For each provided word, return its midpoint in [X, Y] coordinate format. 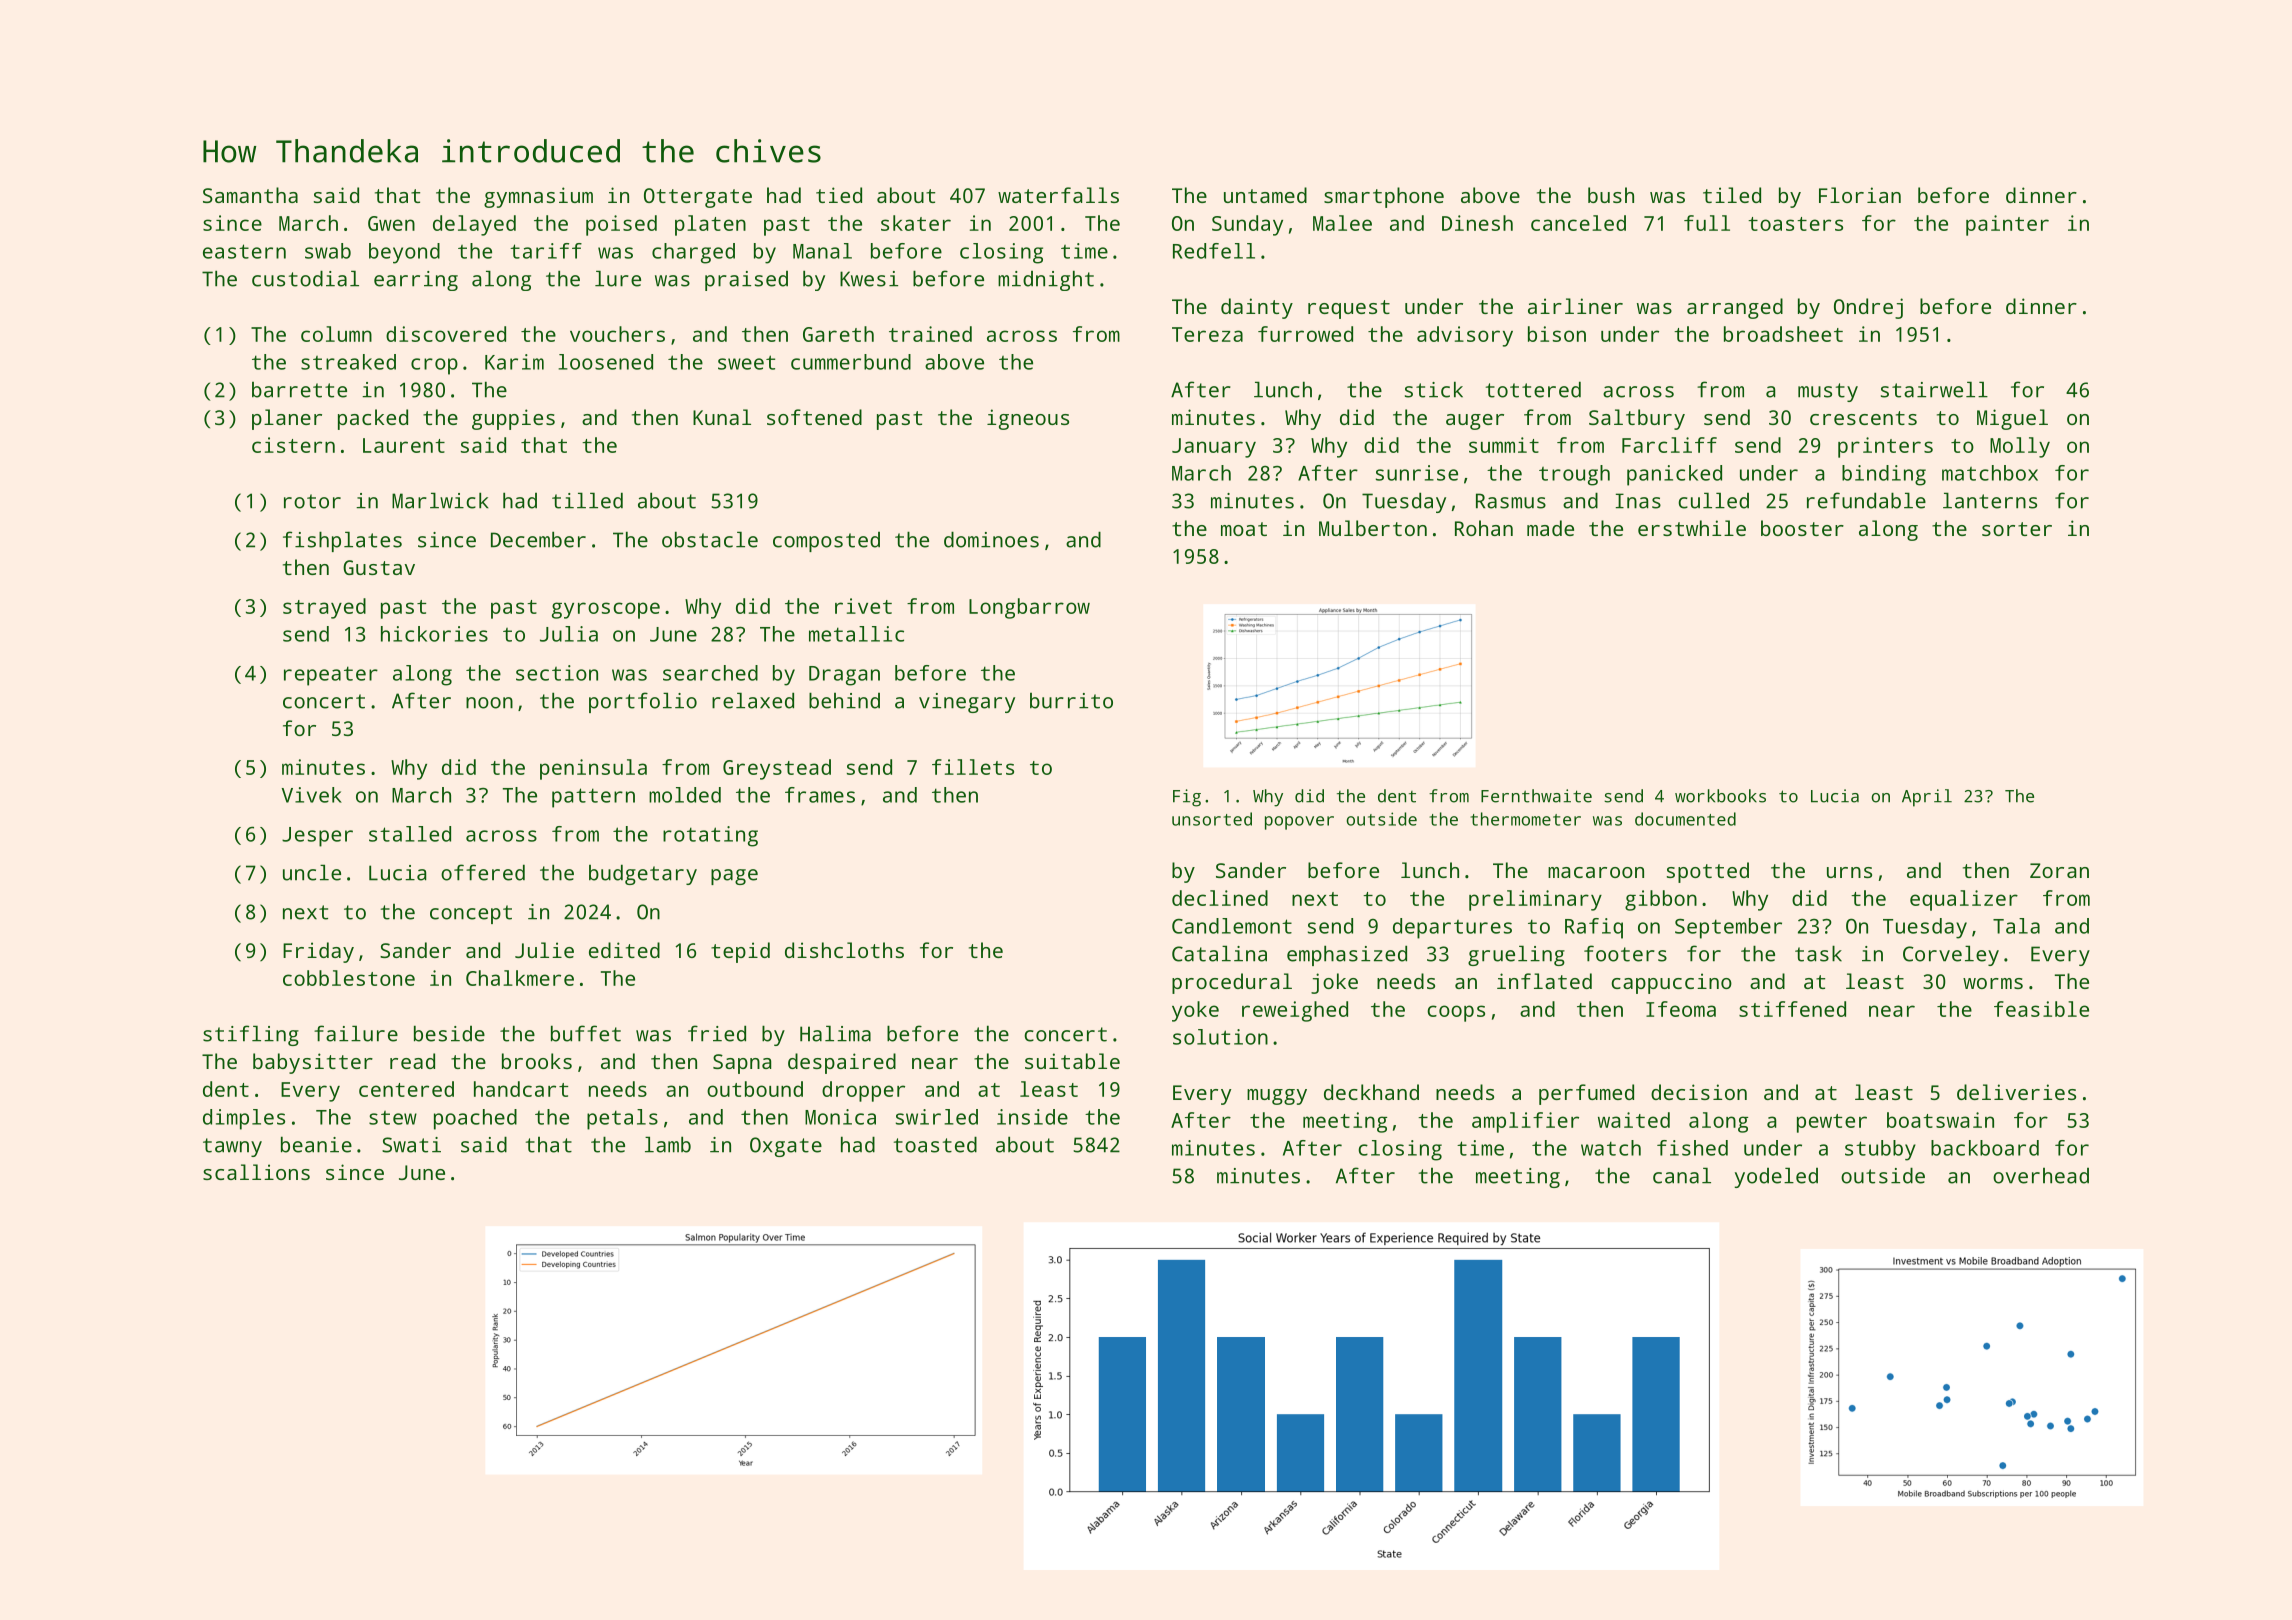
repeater [331, 676]
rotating [710, 836]
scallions [256, 1172]
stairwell [1934, 389]
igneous [1028, 419]
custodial [305, 278]
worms [1993, 983]
